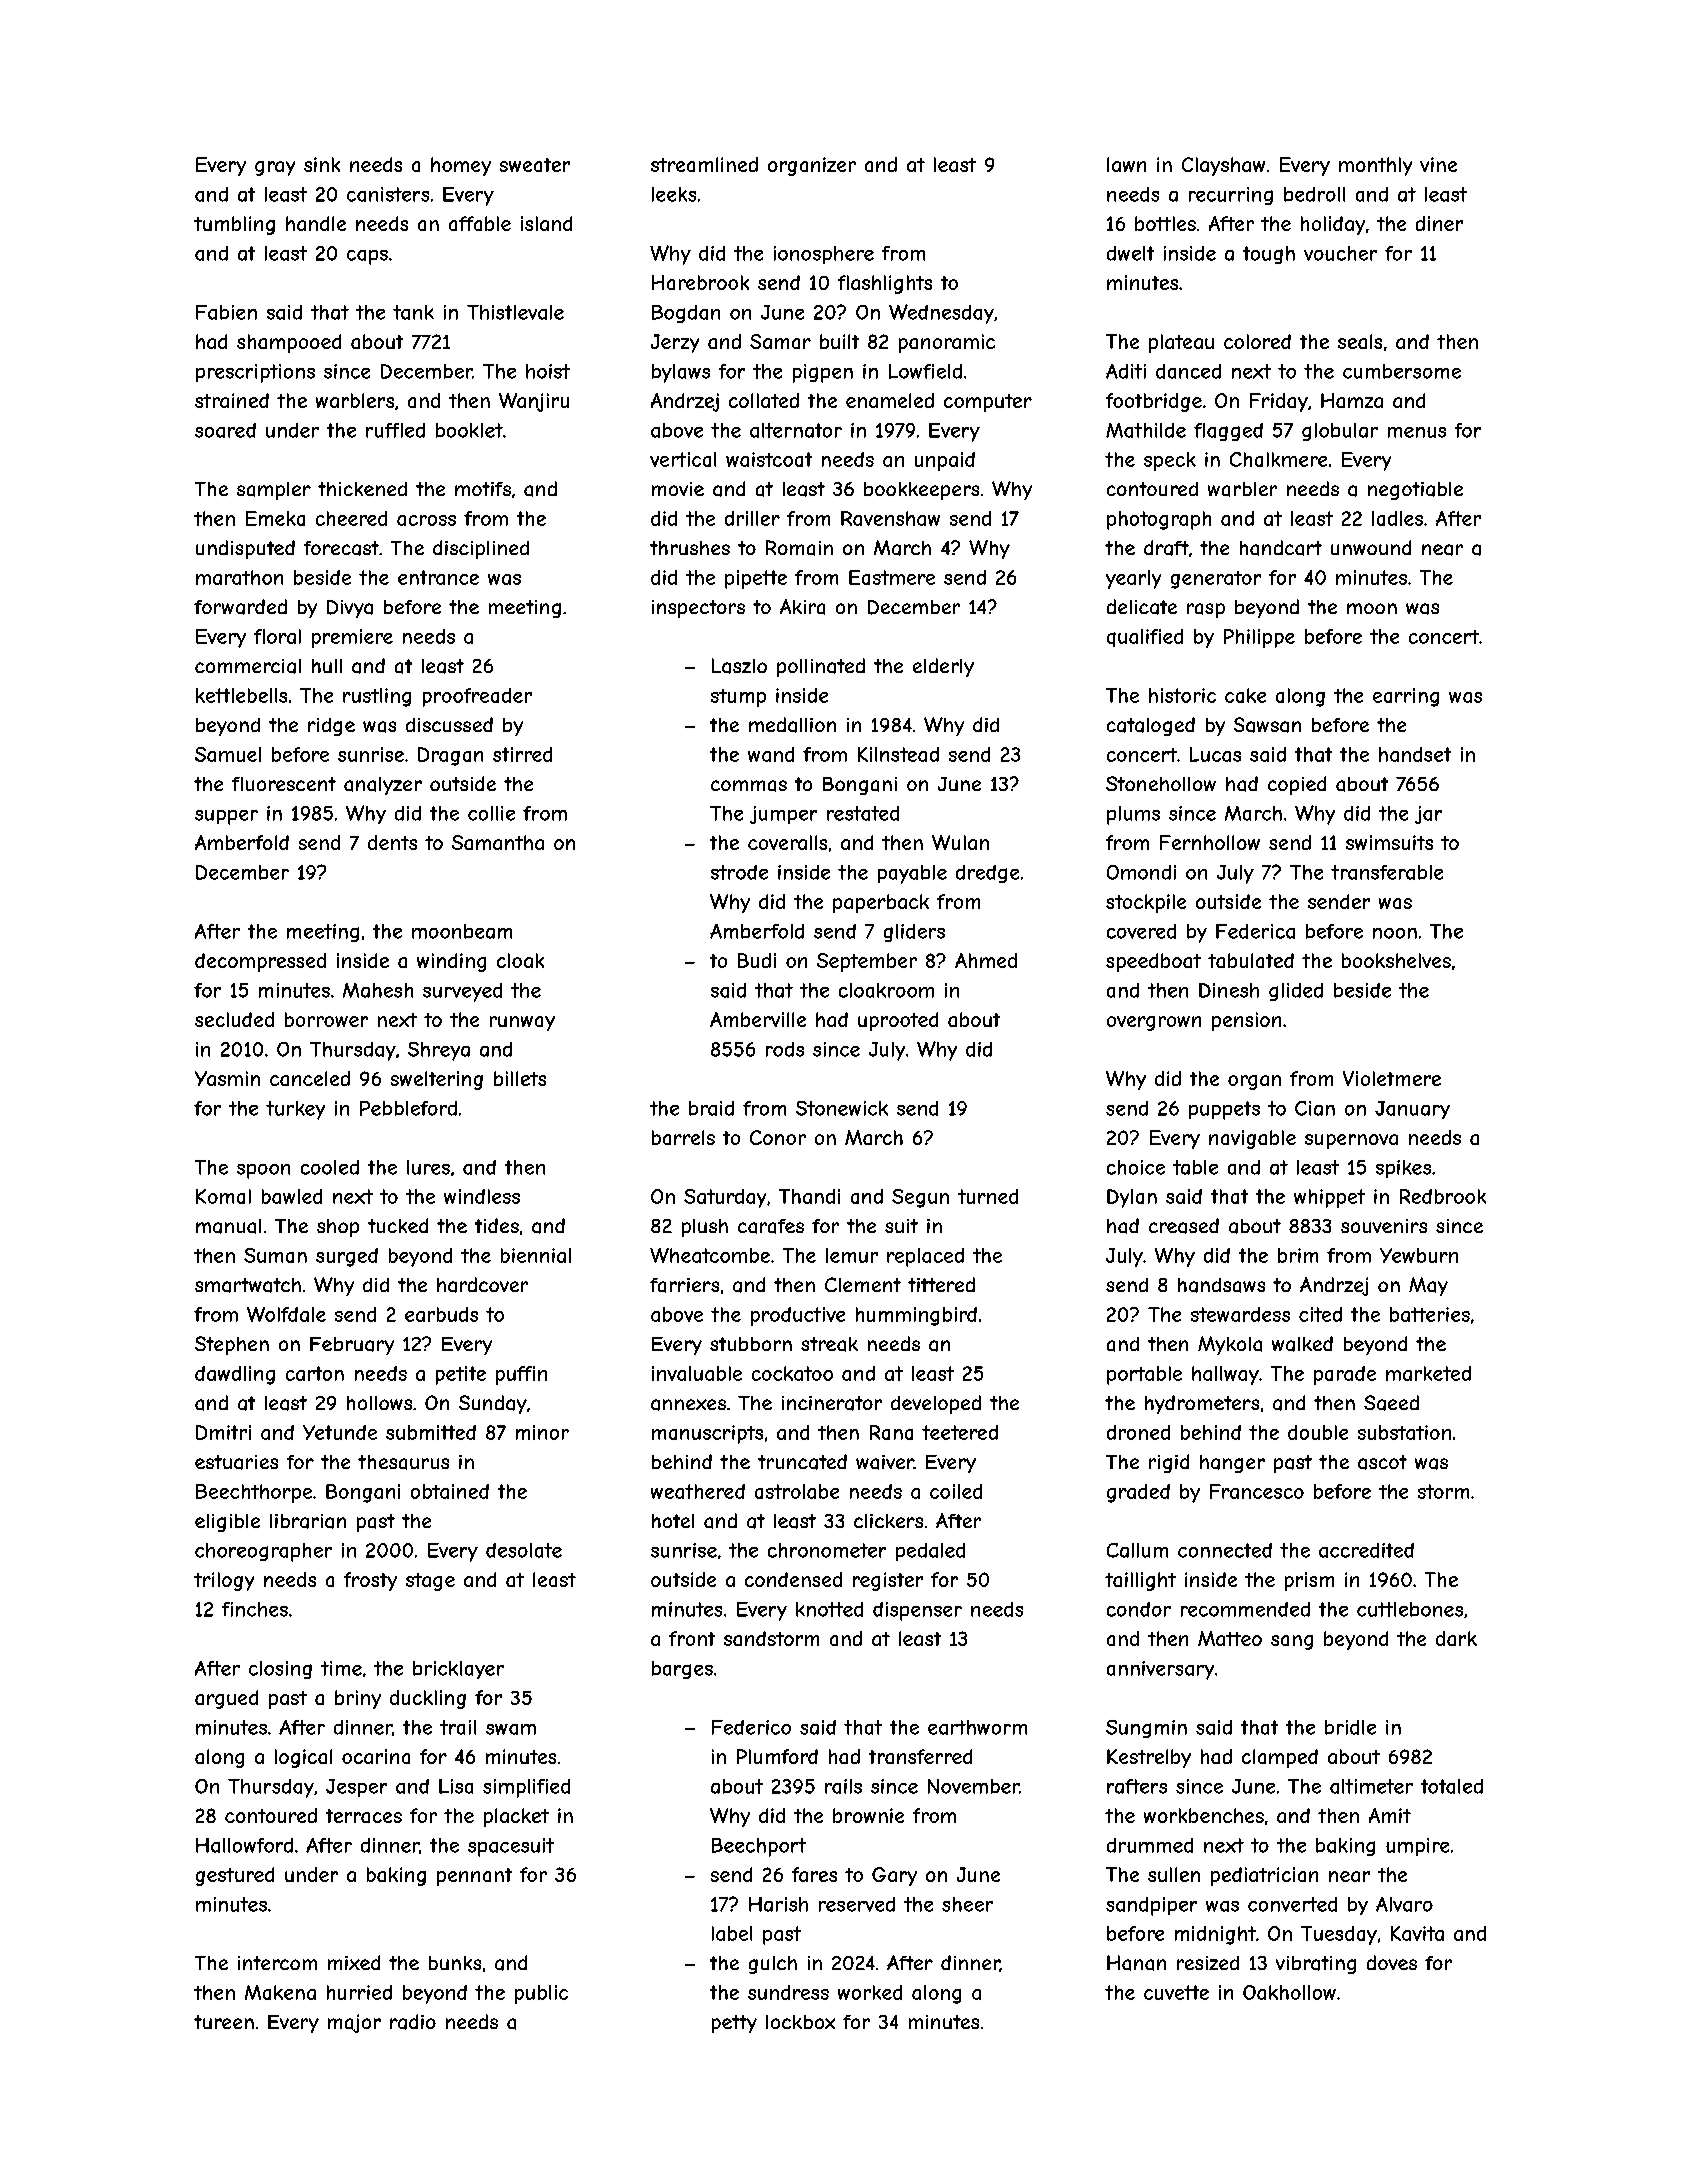  I want to click on gray, so click(275, 168).
